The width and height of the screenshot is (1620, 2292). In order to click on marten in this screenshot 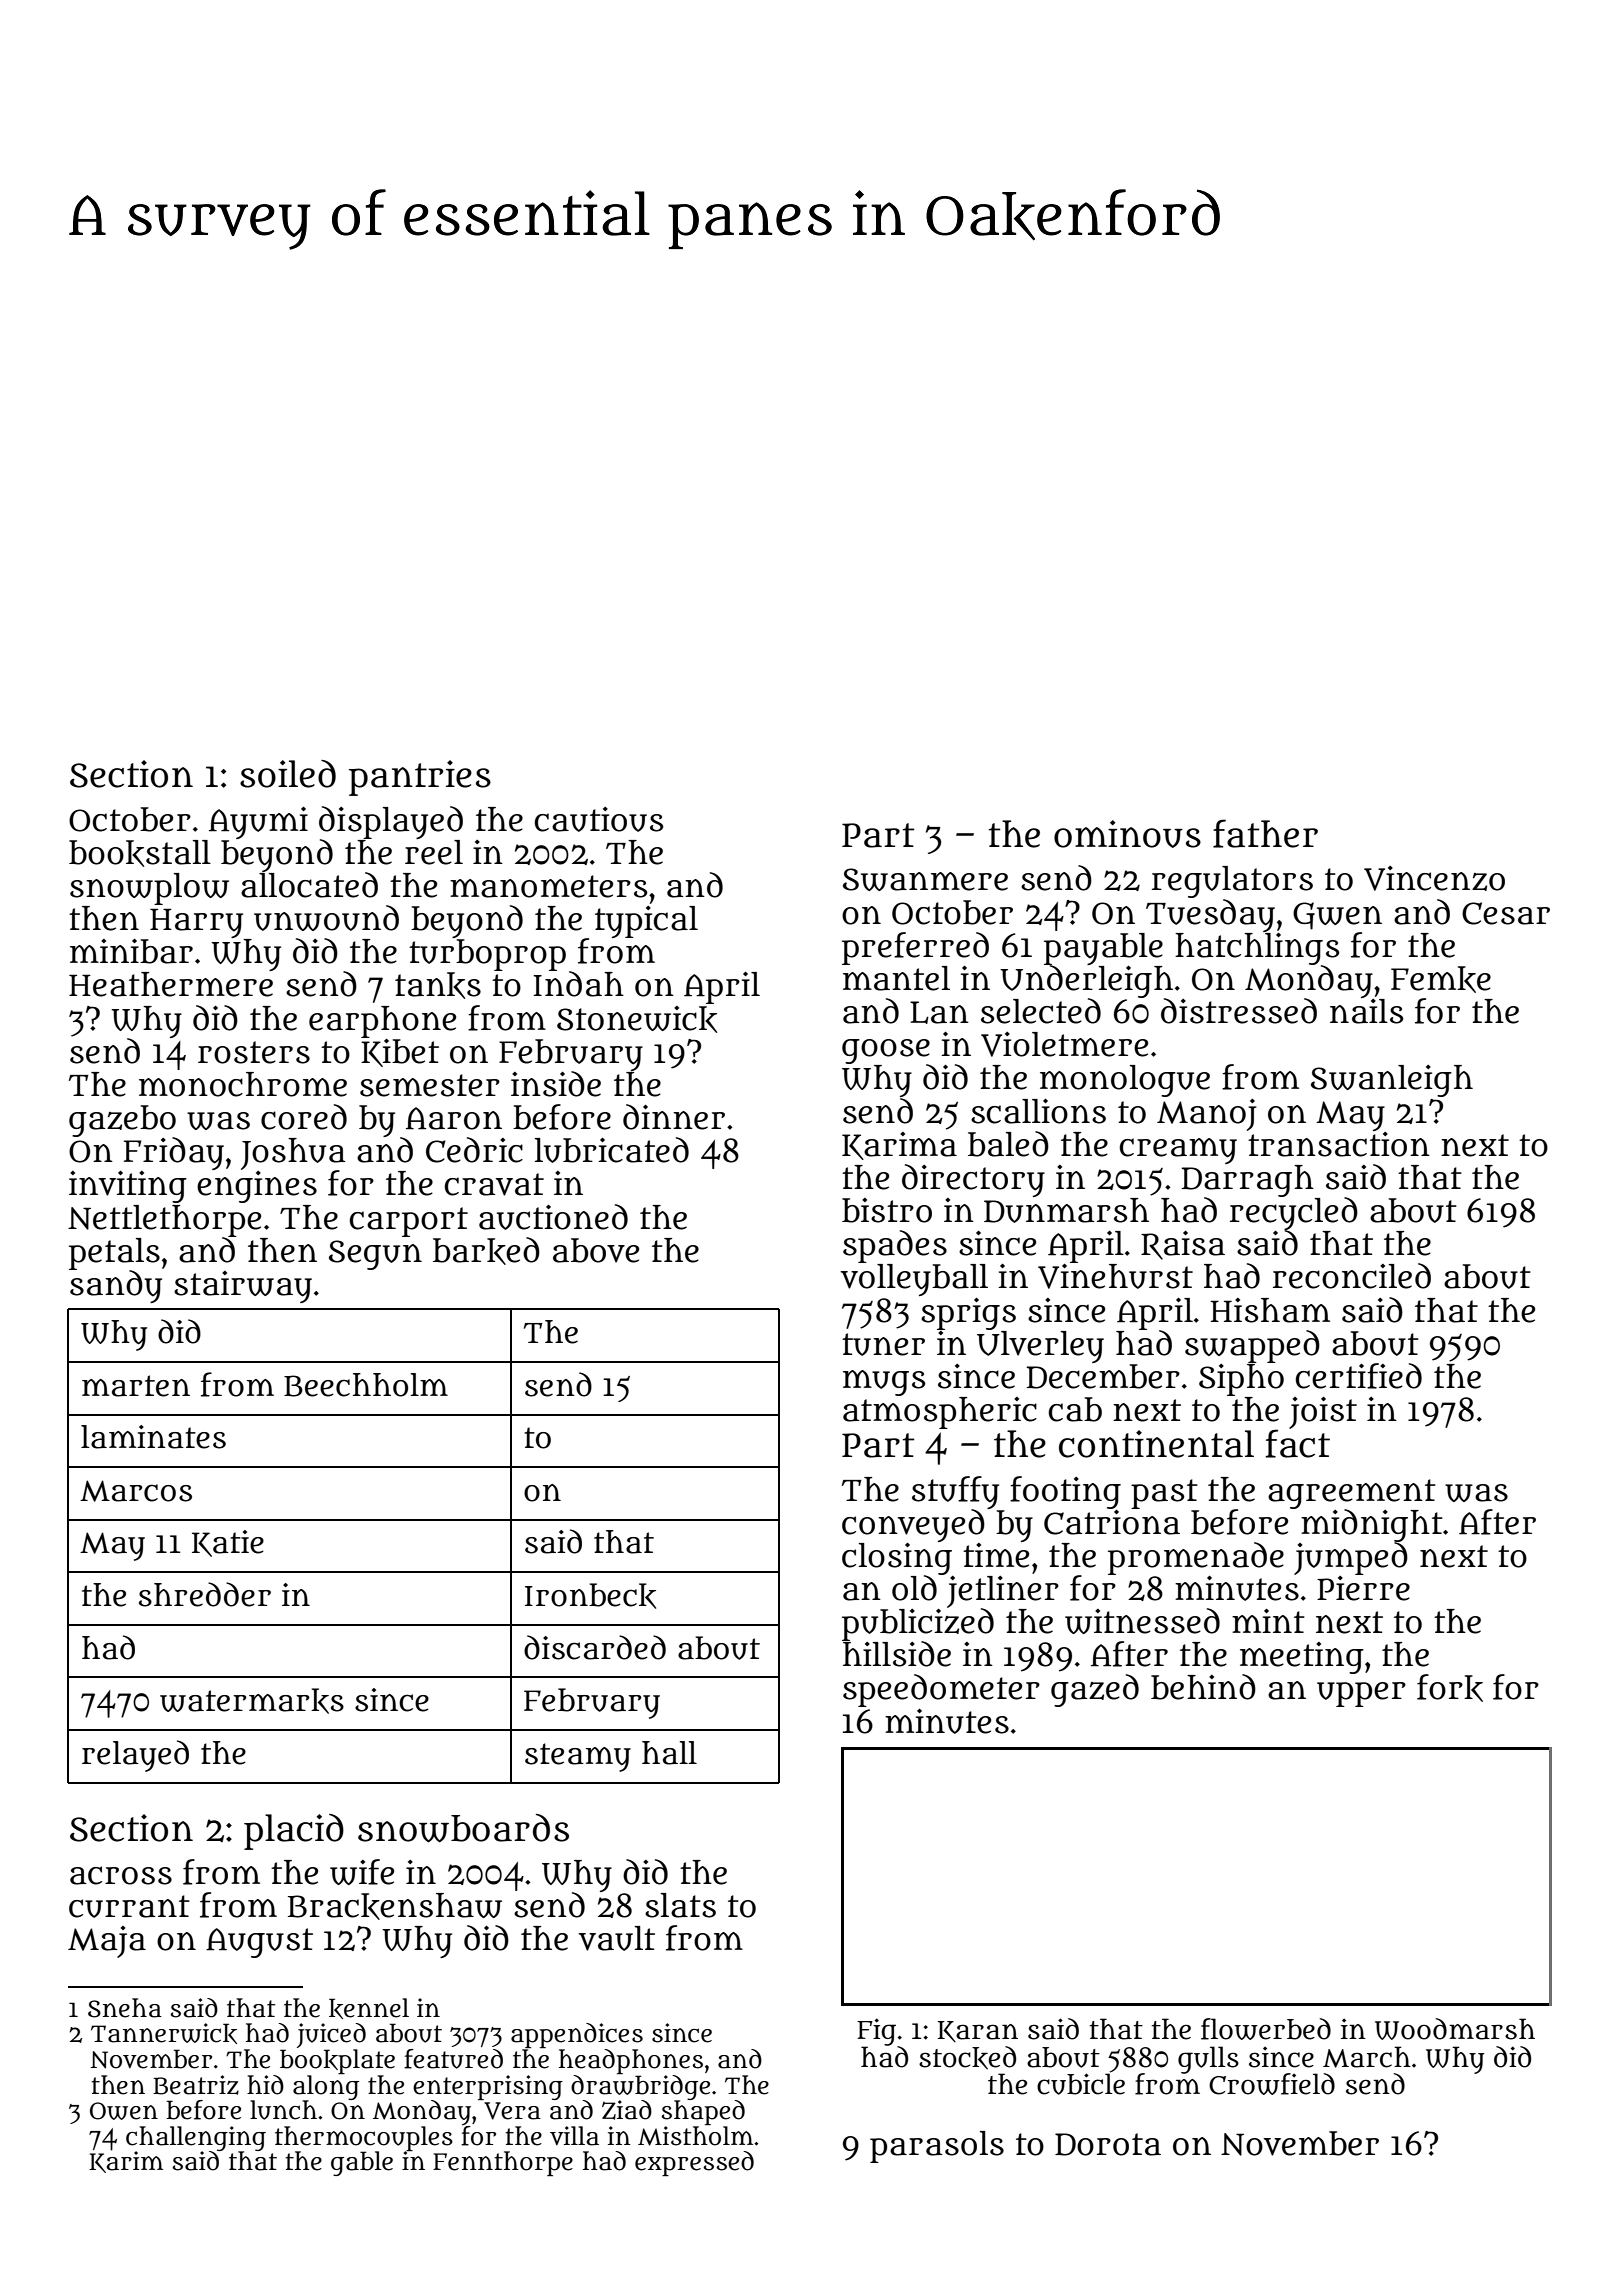, I will do `click(136, 1386)`.
